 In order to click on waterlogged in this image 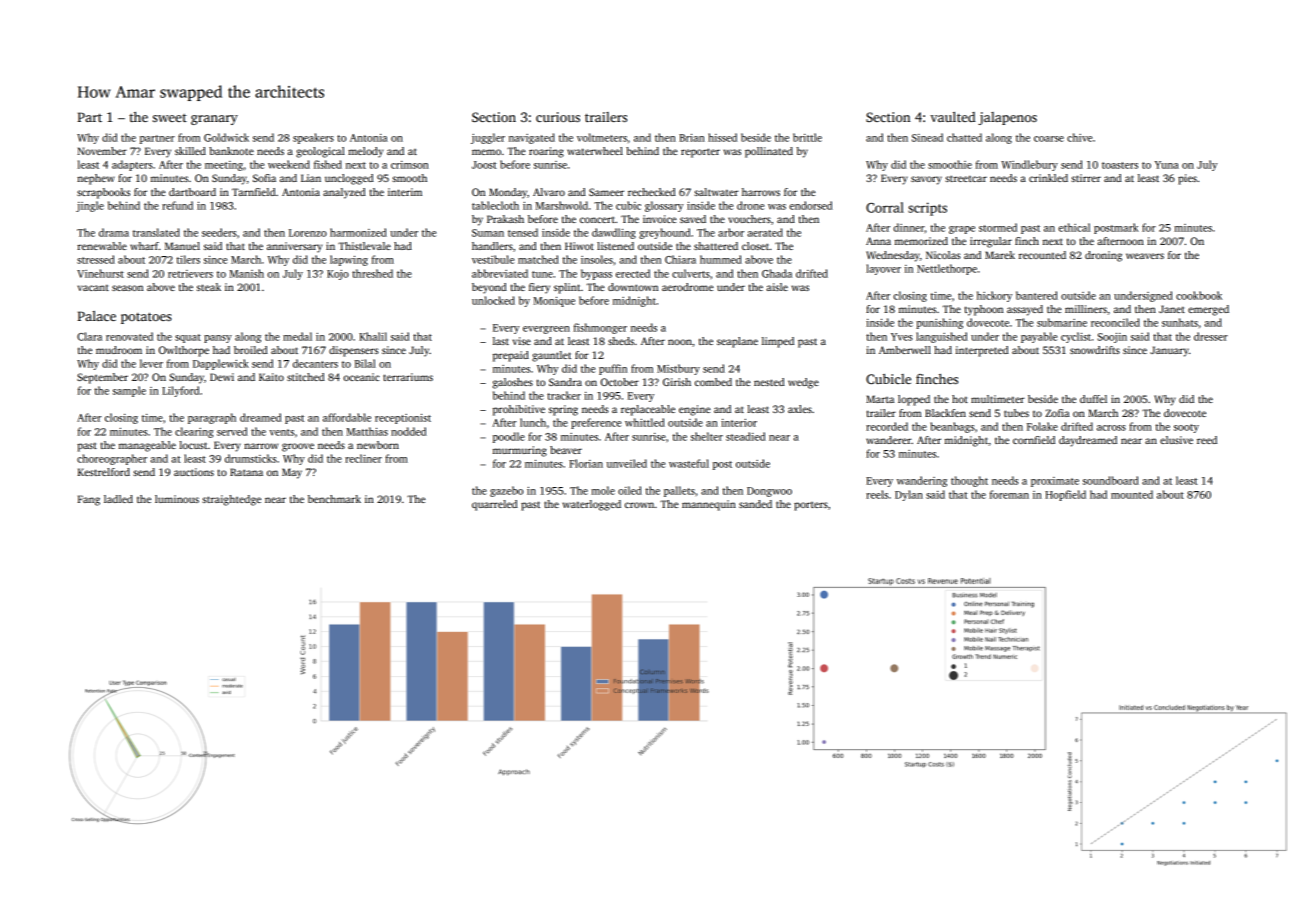, I will do `click(591, 505)`.
